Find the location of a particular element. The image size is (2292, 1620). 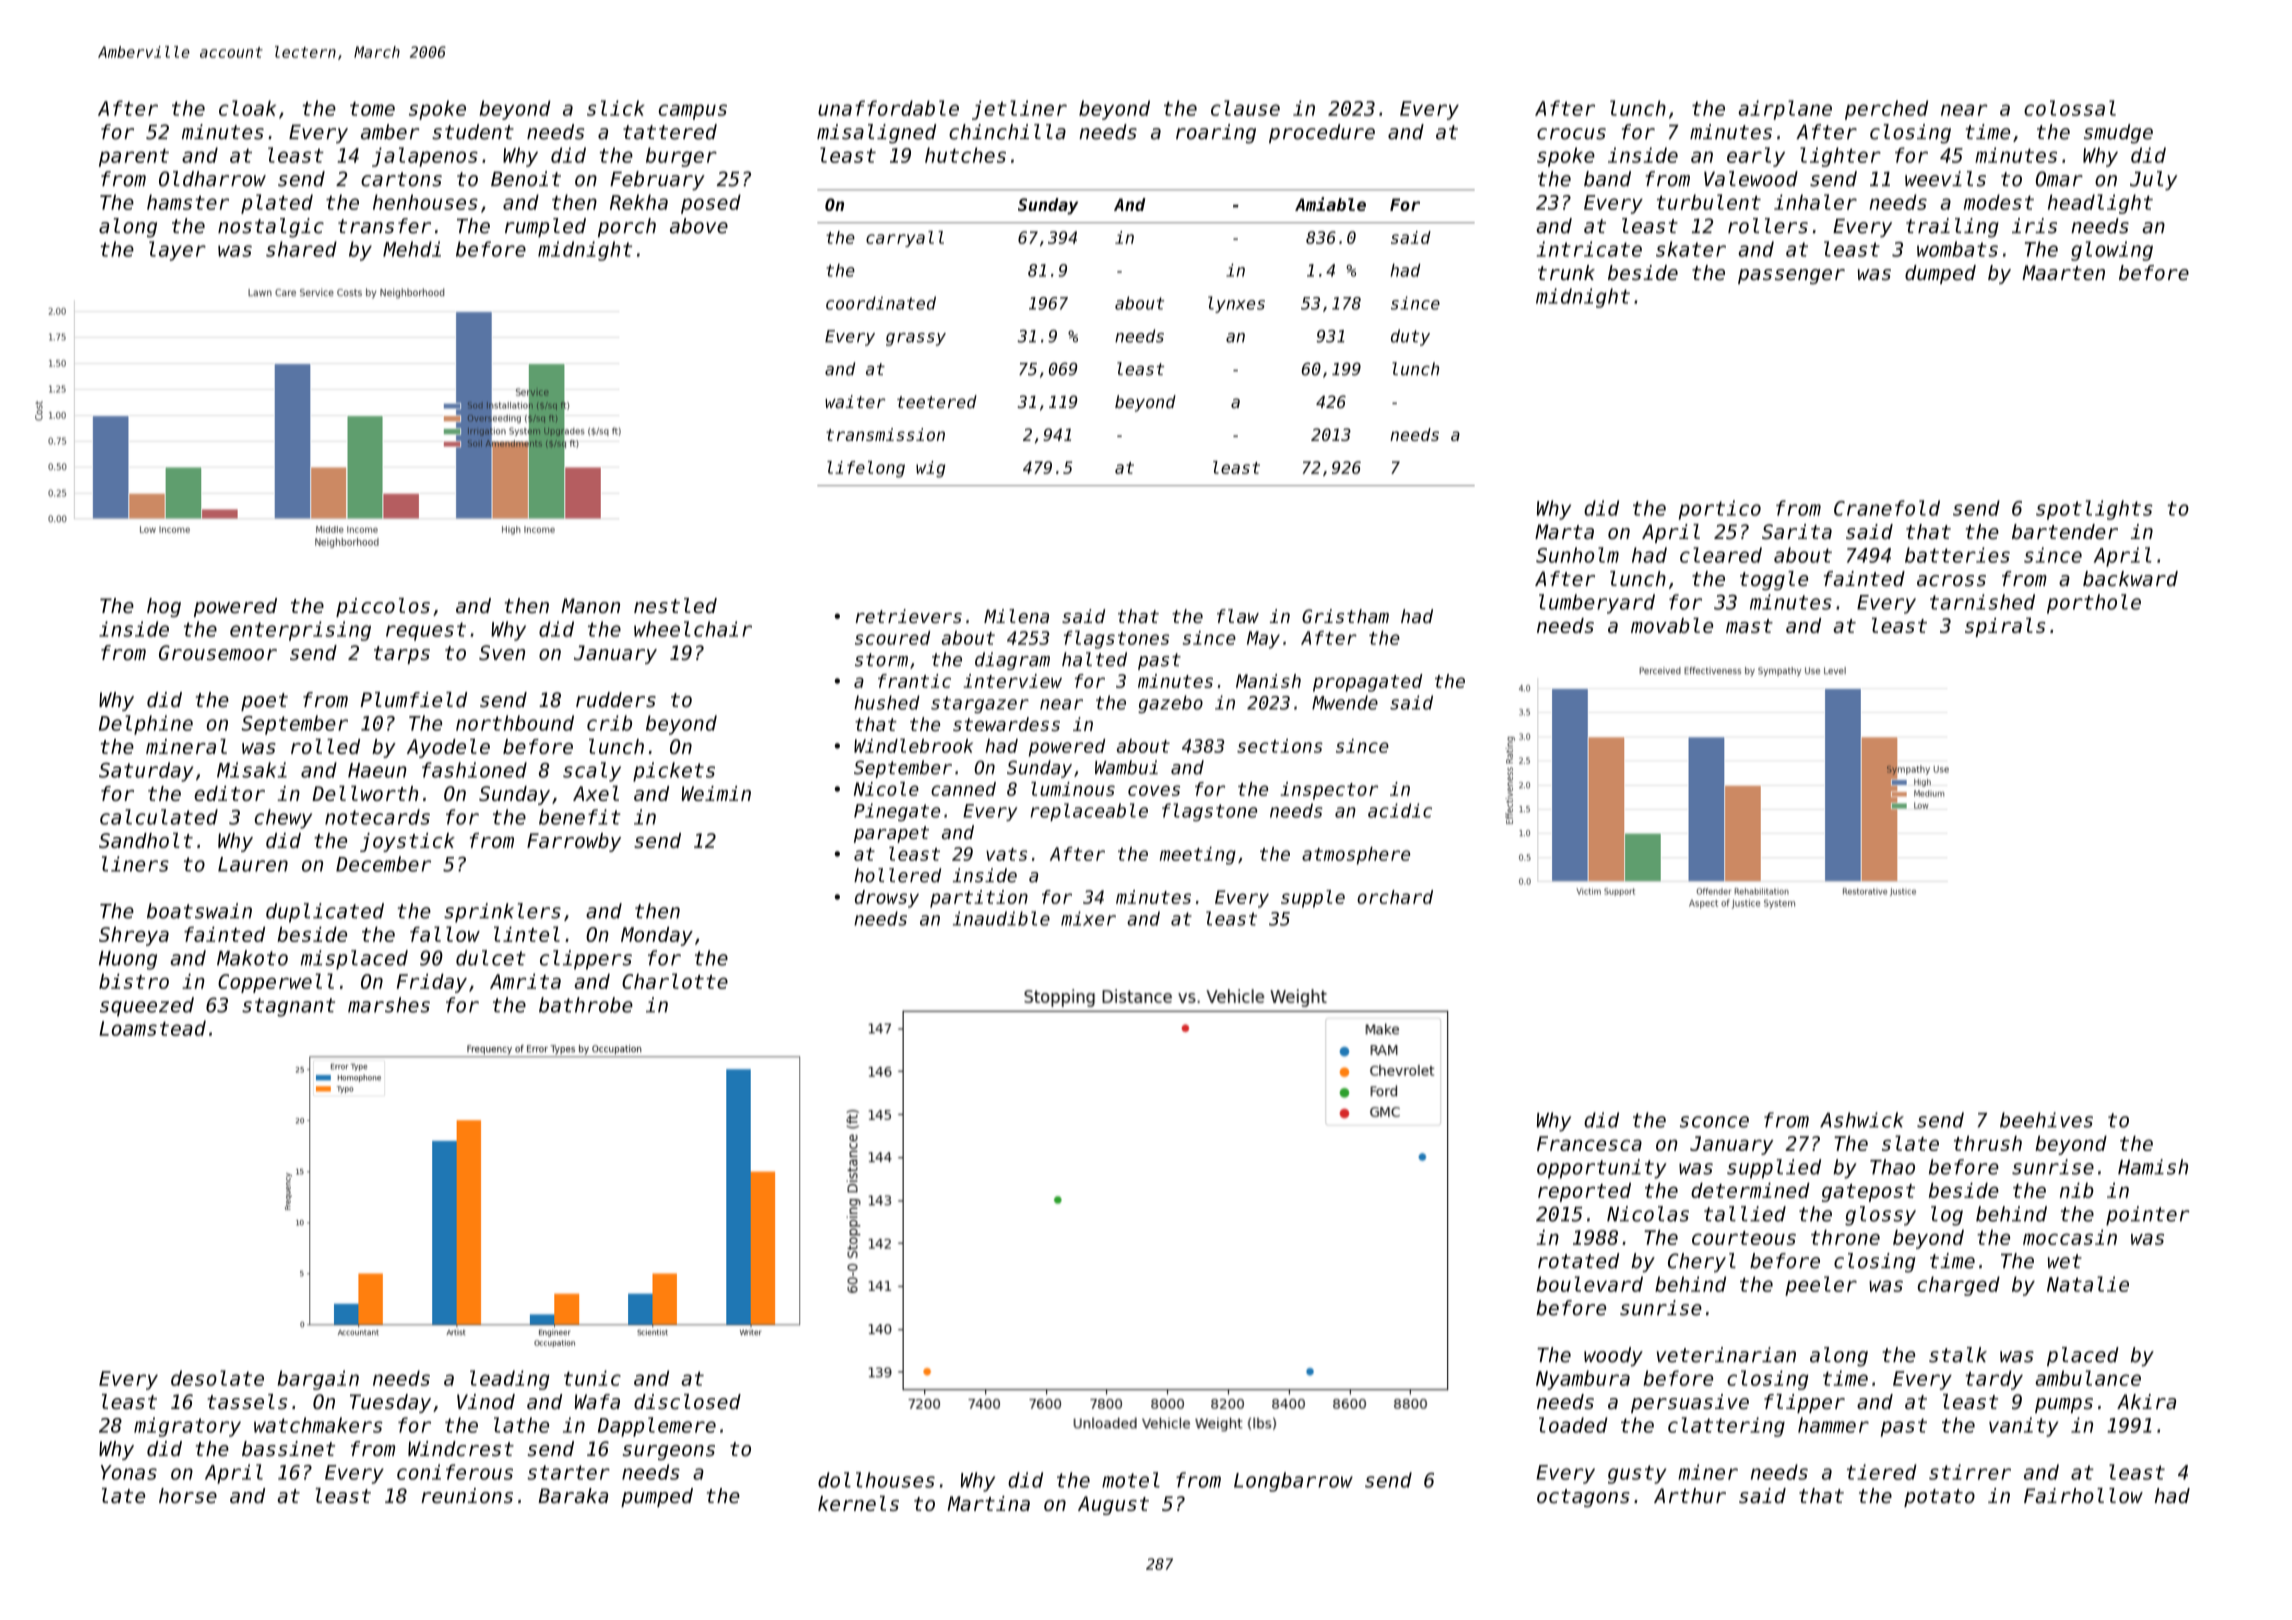

orchard is located at coordinates (1395, 897).
